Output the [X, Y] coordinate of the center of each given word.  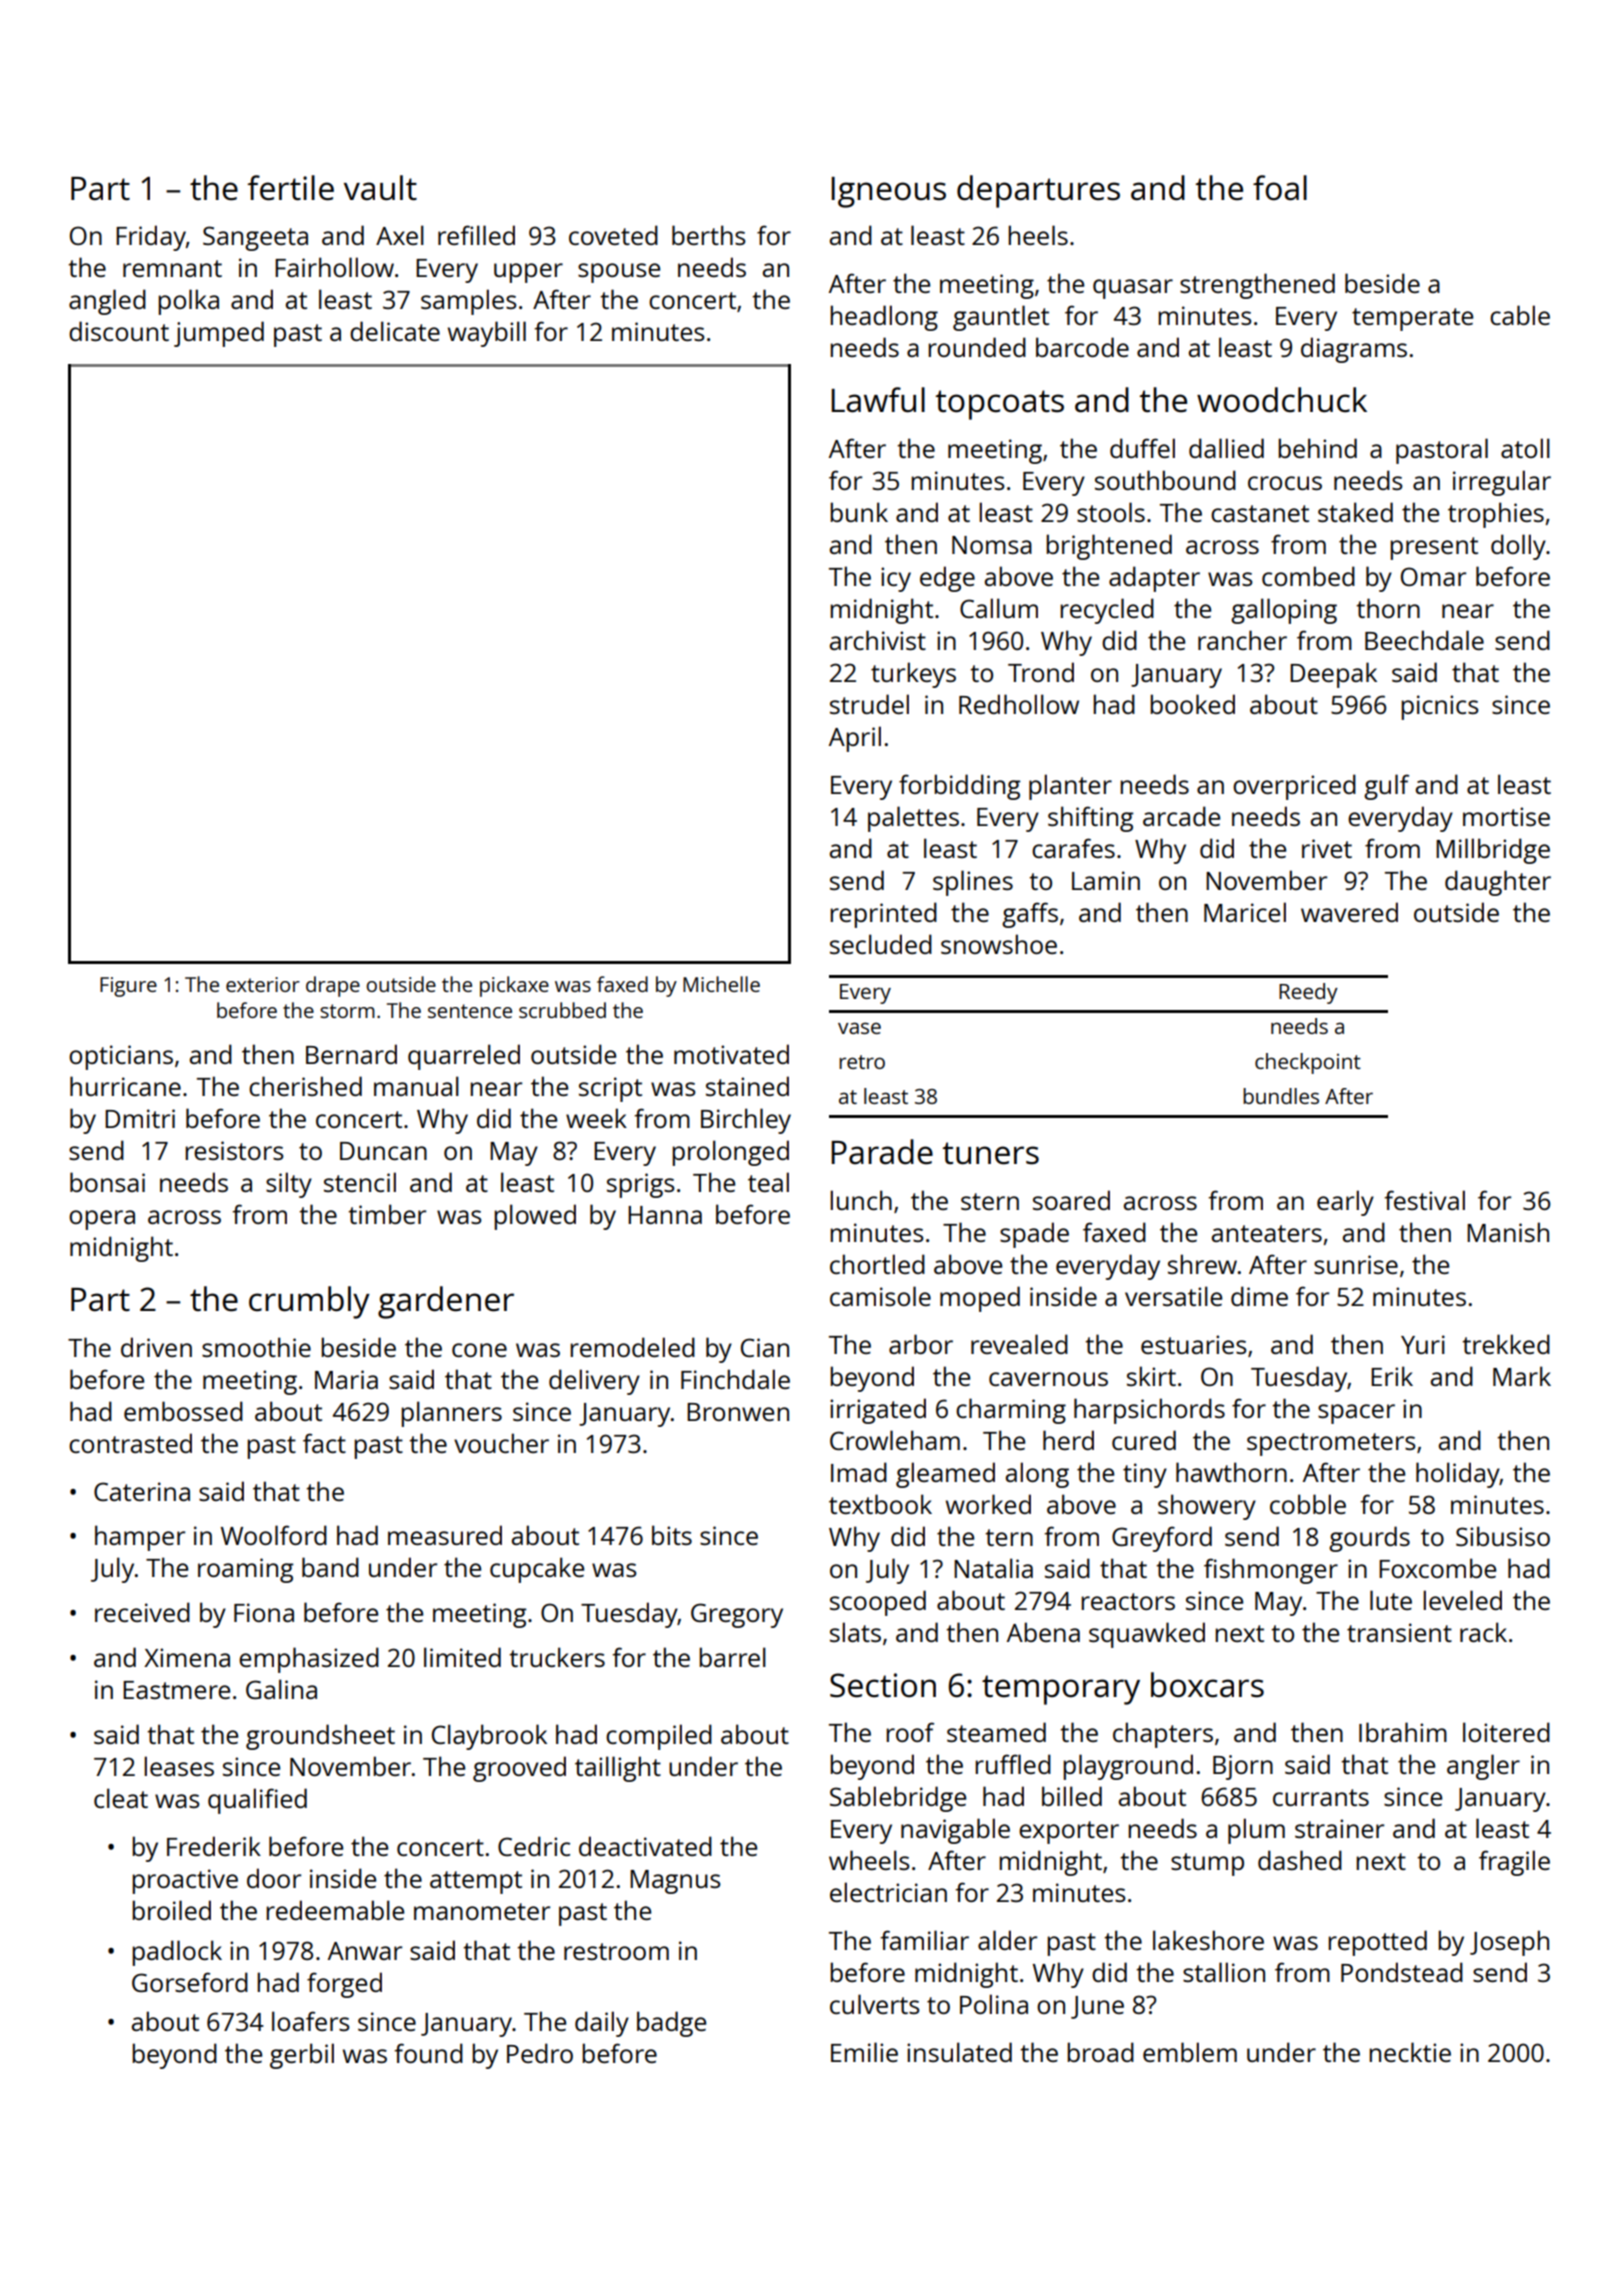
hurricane [125, 1086]
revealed [1019, 1344]
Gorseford [190, 1982]
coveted [613, 235]
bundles [1281, 1096]
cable [1520, 315]
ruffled [1013, 1764]
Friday [151, 238]
